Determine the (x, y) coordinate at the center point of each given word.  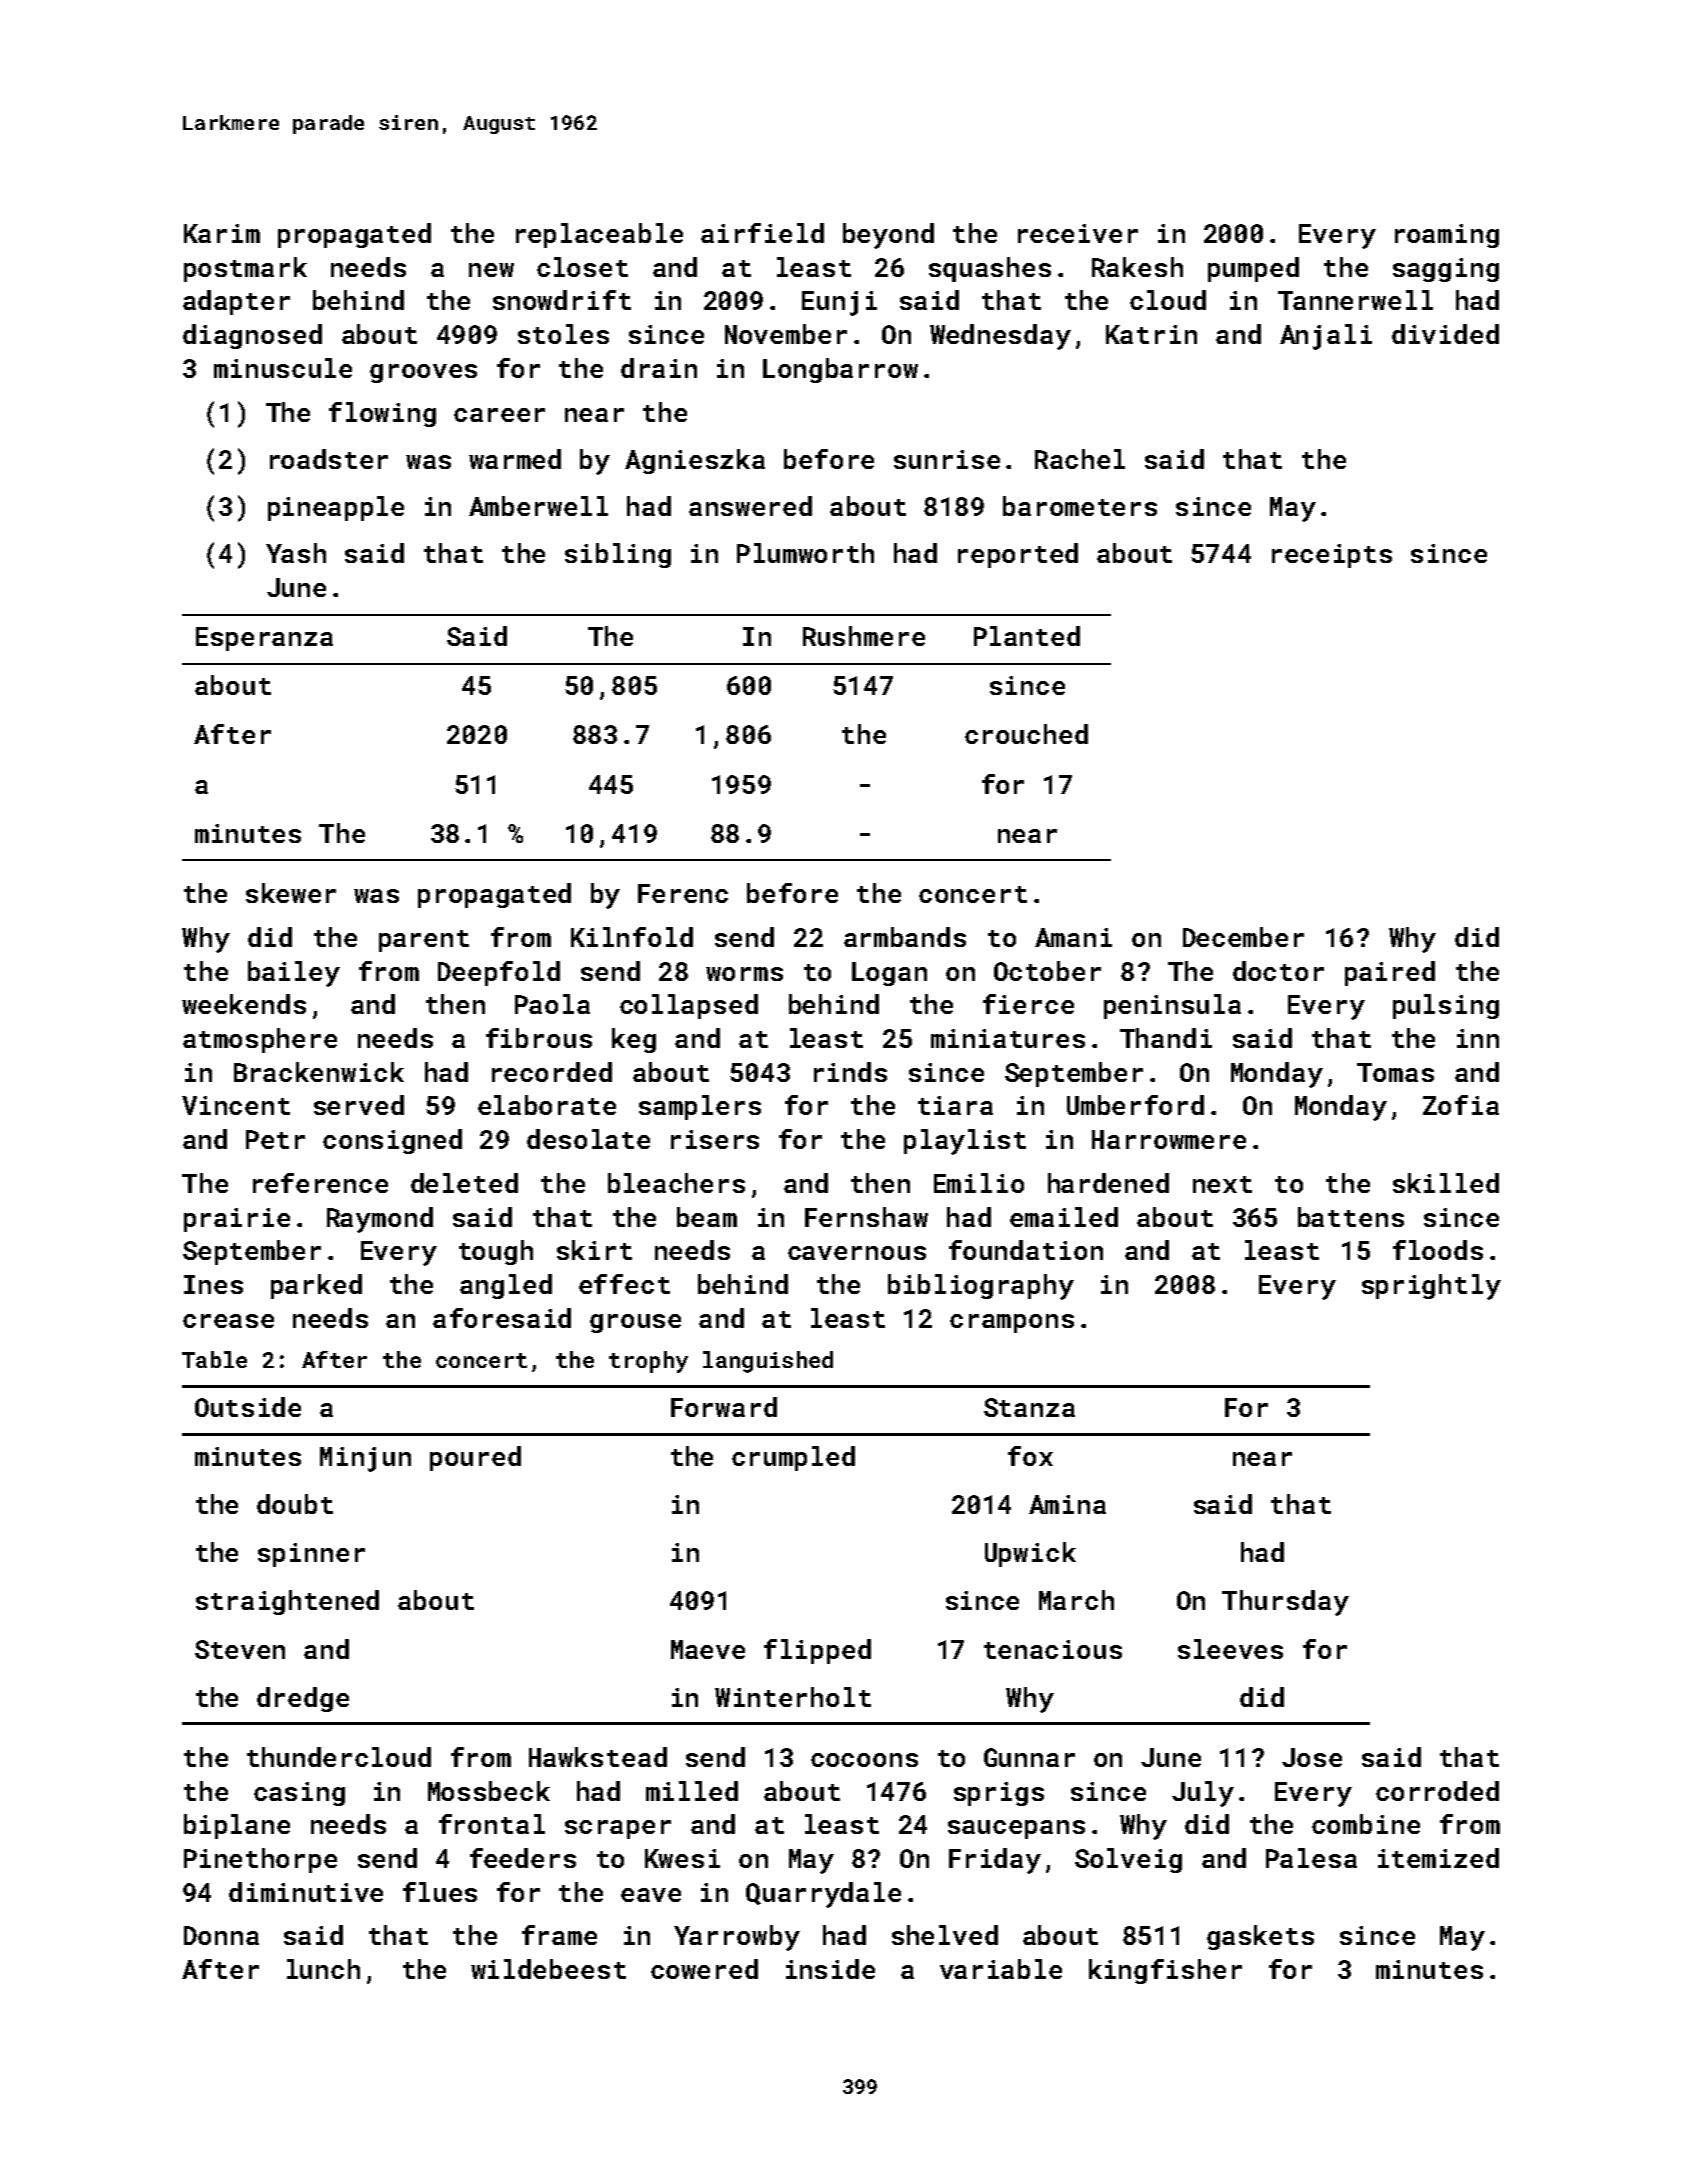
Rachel (1080, 459)
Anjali (1326, 337)
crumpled (793, 1458)
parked (316, 1286)
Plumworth (805, 553)
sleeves (1230, 1649)
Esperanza (264, 639)
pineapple (336, 508)
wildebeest (548, 1969)
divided (1445, 334)
